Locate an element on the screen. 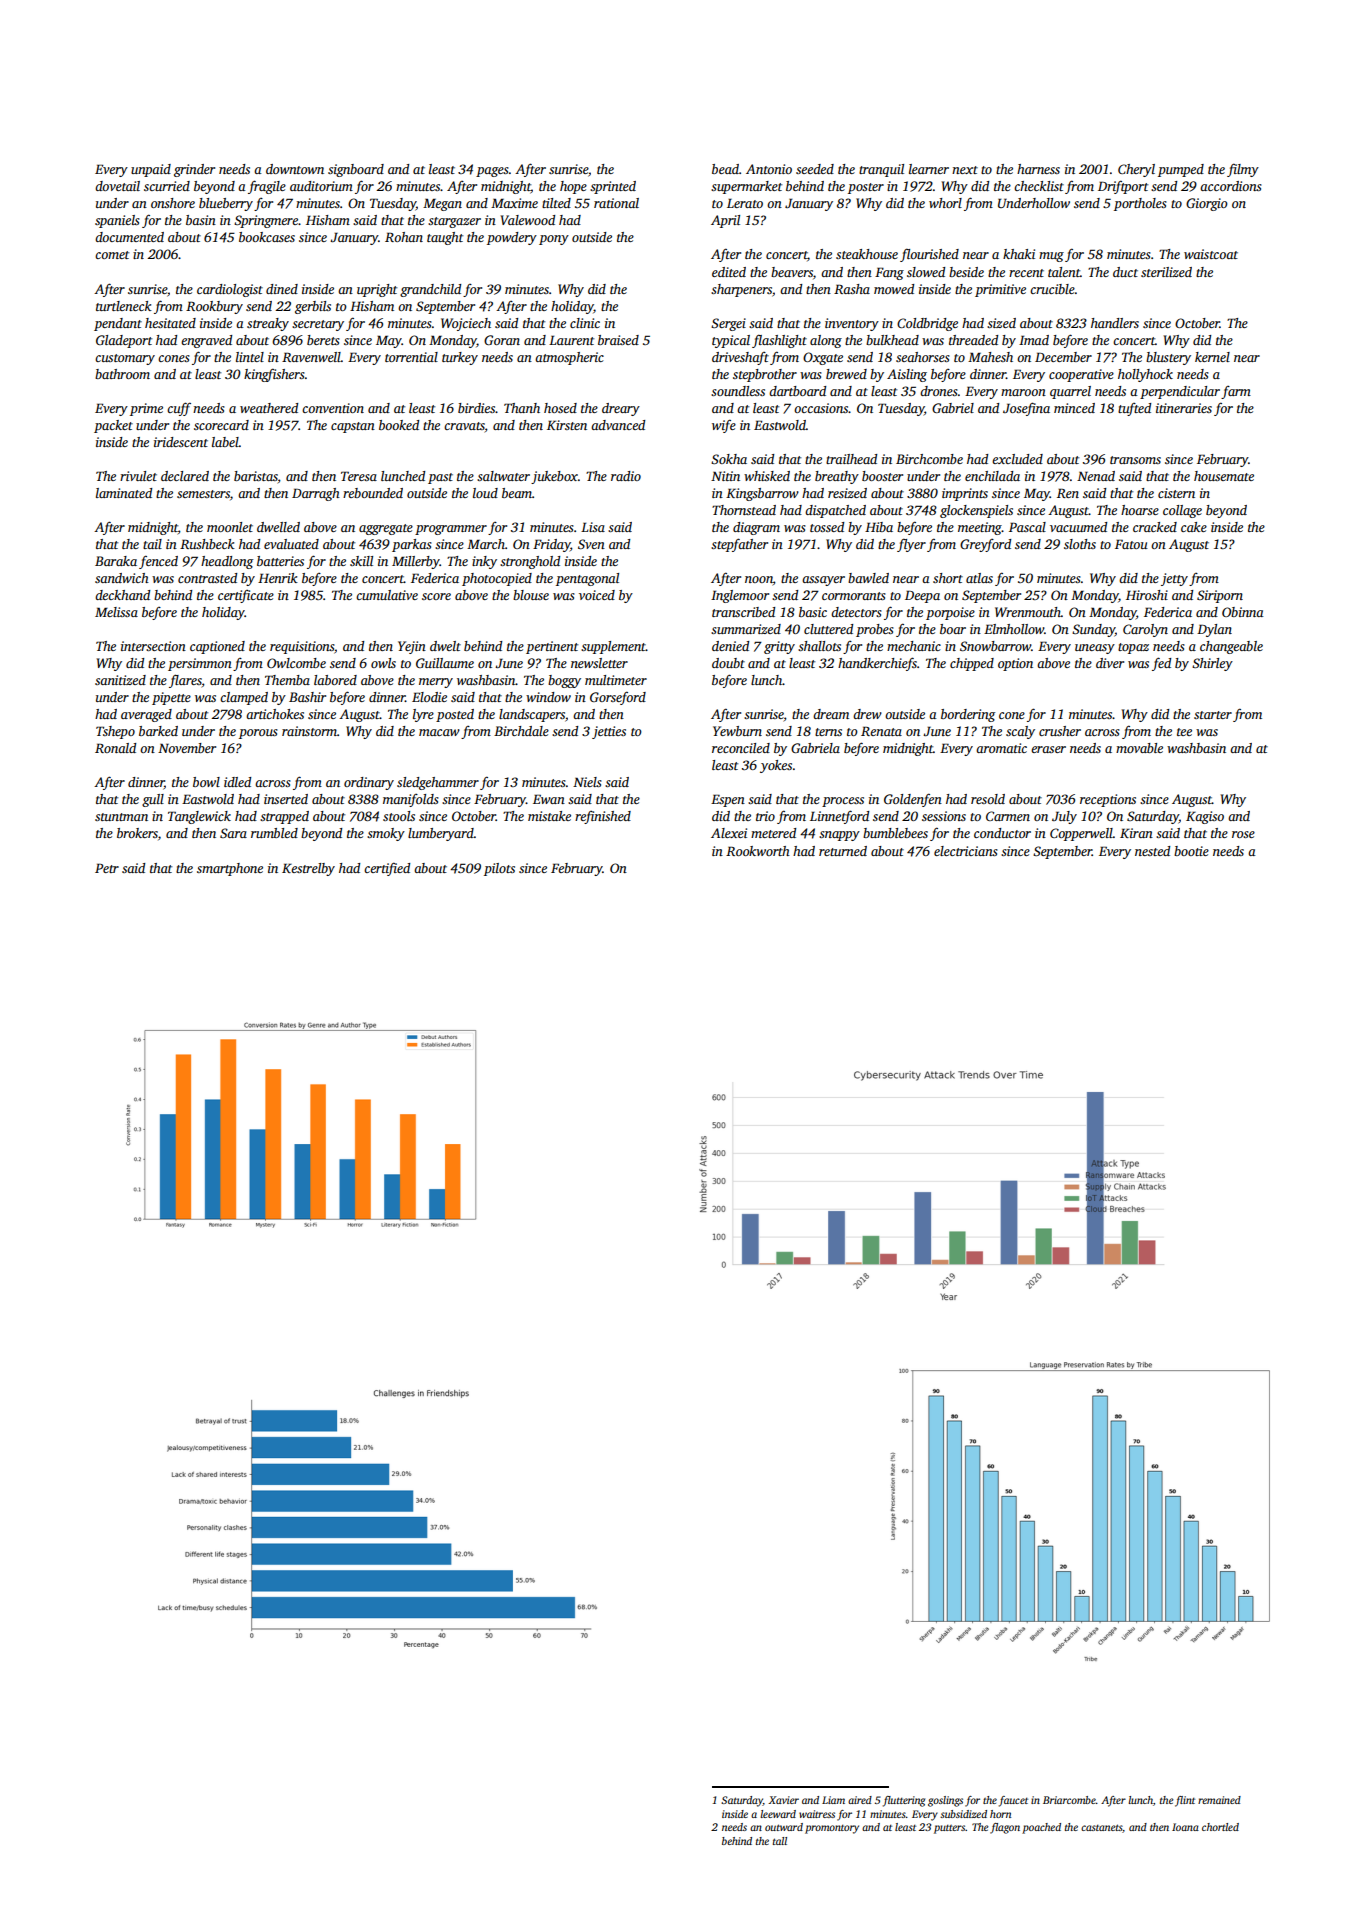 The height and width of the screenshot is (1927, 1363). tee is located at coordinates (1184, 732).
